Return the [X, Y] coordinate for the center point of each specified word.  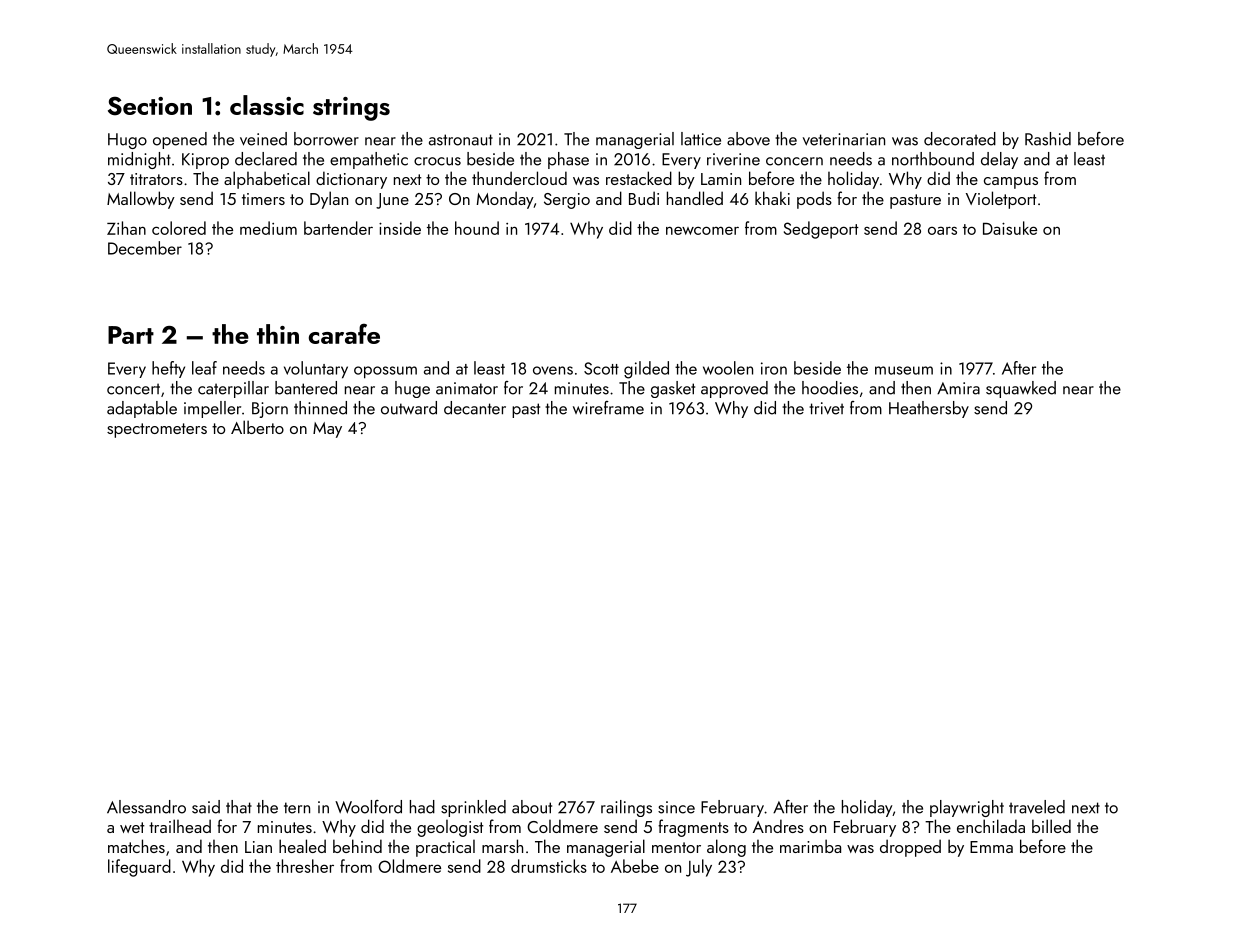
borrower [326, 139]
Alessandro [146, 807]
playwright [967, 808]
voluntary [316, 370]
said [206, 807]
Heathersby [929, 409]
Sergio [567, 201]
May [327, 430]
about [532, 807]
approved [734, 389]
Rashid [1048, 139]
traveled [1037, 807]
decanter [475, 408]
